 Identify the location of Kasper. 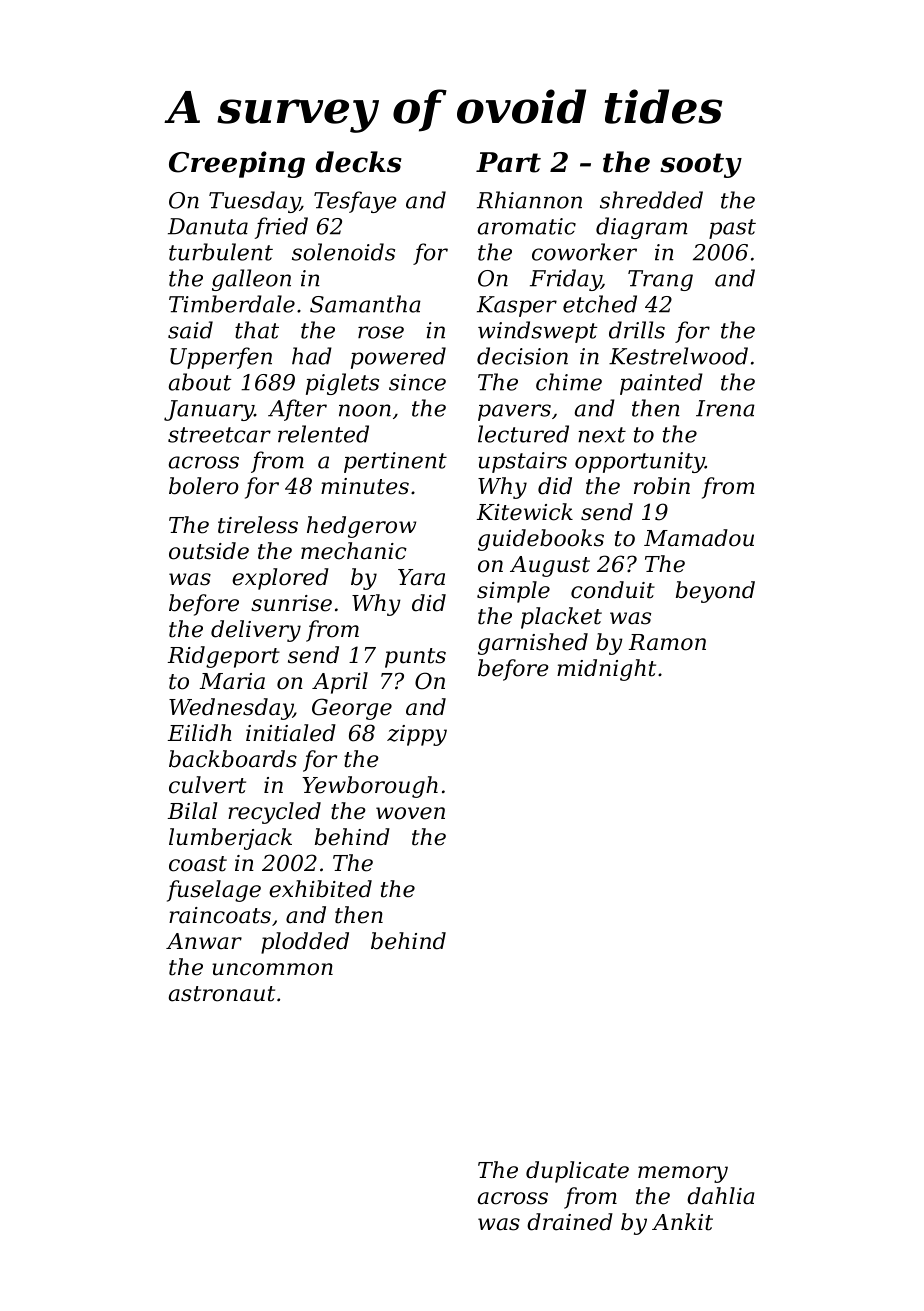
(517, 306).
